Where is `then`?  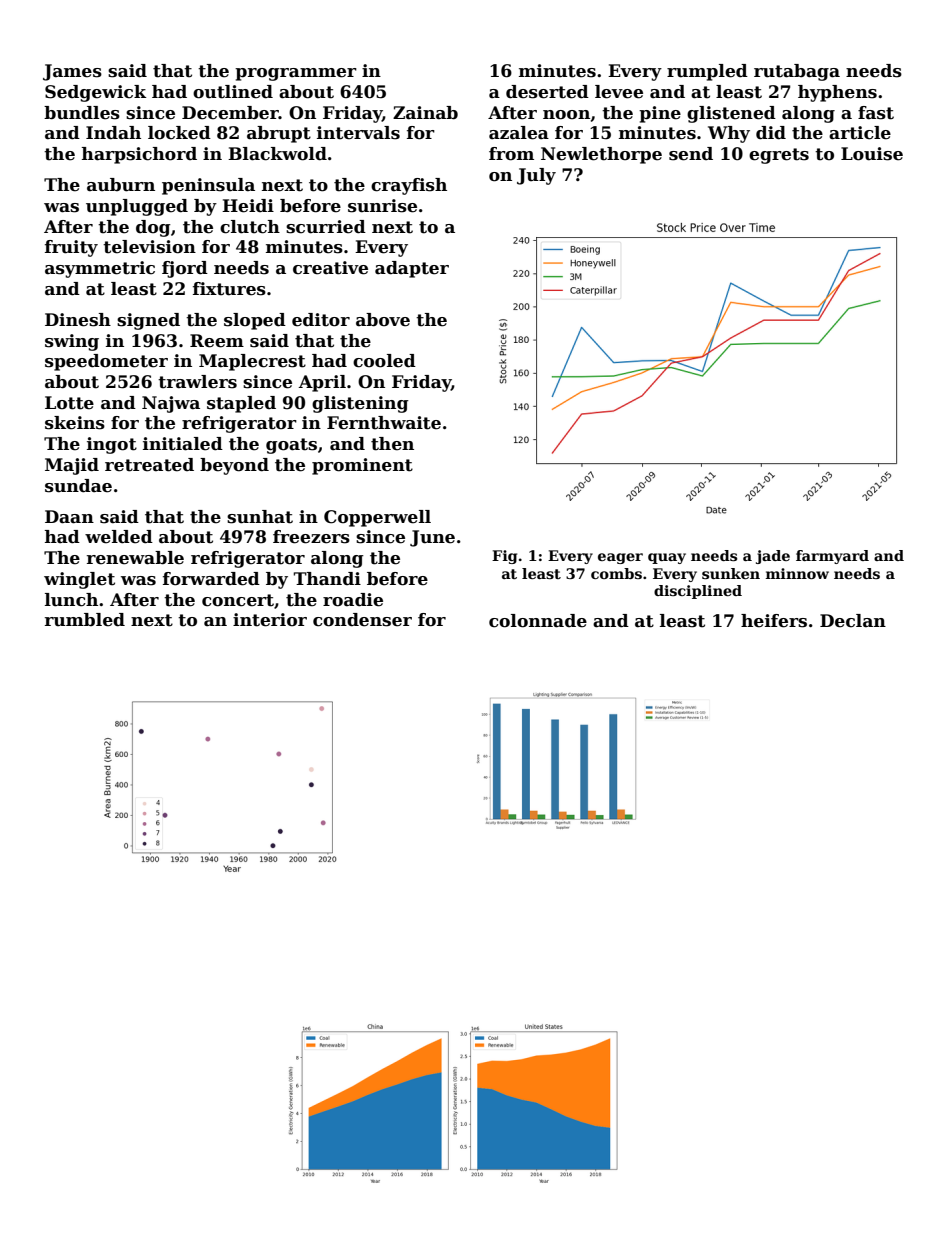
then is located at coordinates (392, 444).
